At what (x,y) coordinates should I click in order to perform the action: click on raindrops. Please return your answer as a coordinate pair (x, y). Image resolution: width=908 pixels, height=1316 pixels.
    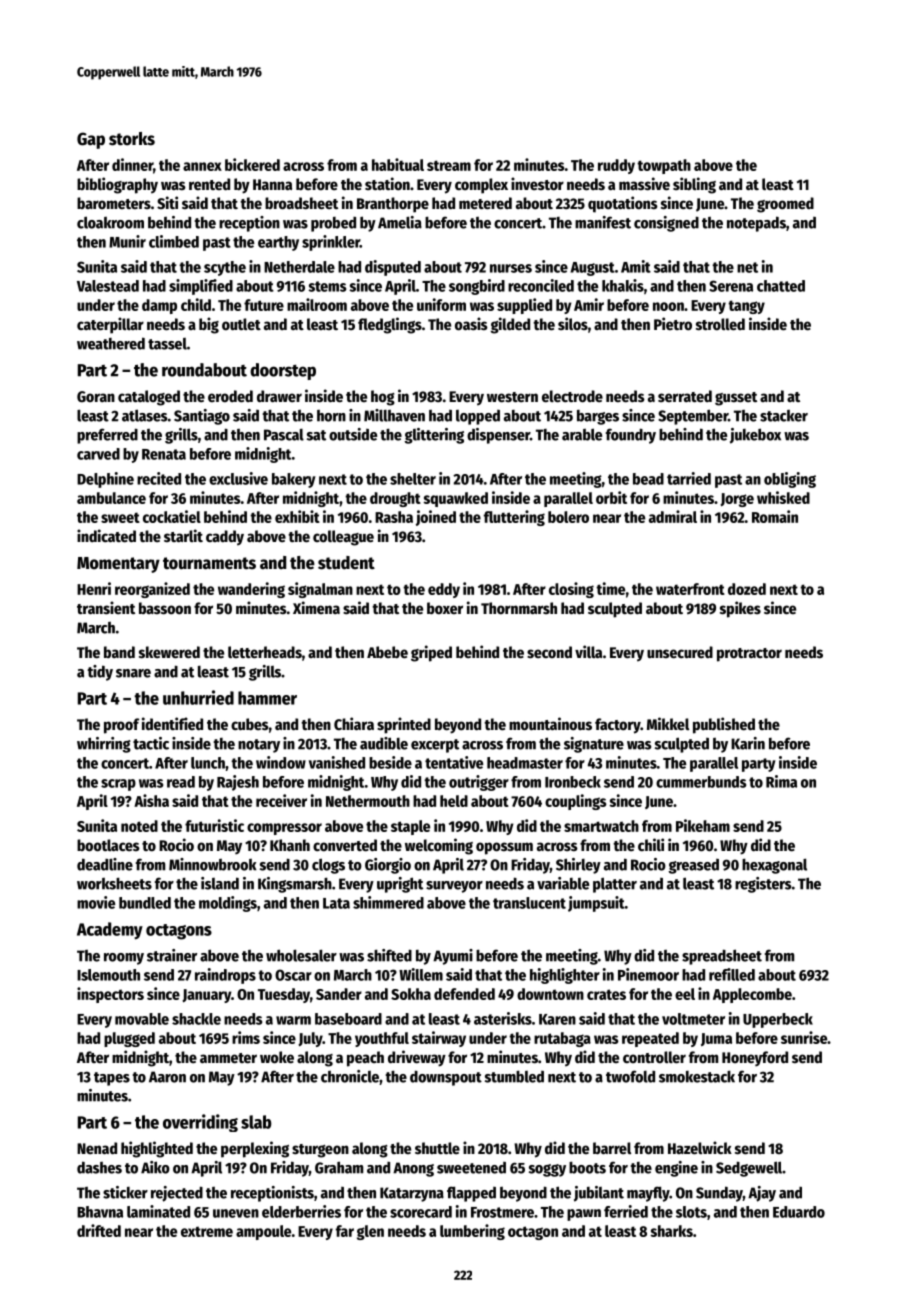
    Looking at the image, I should click on (225, 976).
